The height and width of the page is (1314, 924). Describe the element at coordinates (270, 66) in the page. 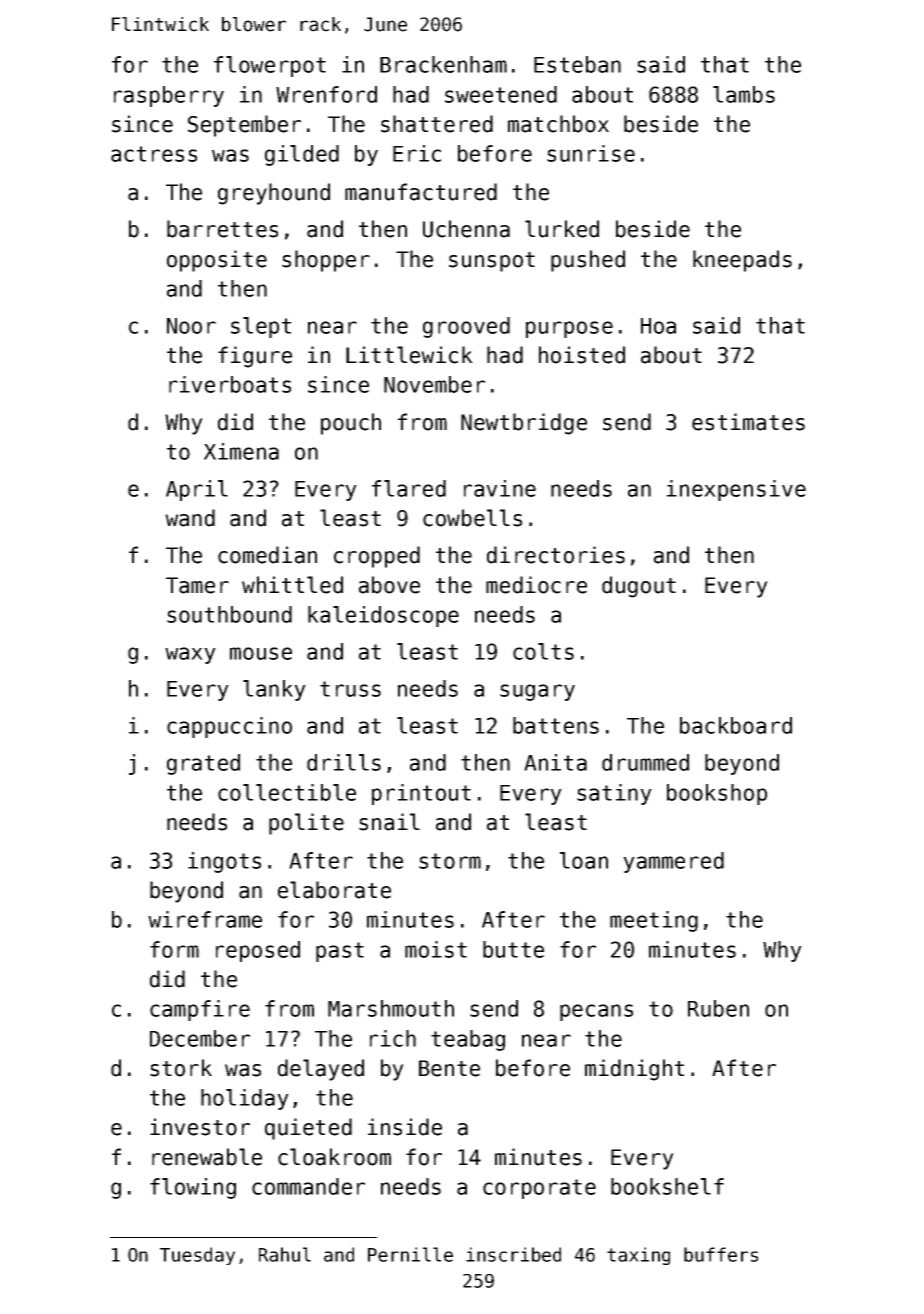

I see `flowerpot` at that location.
